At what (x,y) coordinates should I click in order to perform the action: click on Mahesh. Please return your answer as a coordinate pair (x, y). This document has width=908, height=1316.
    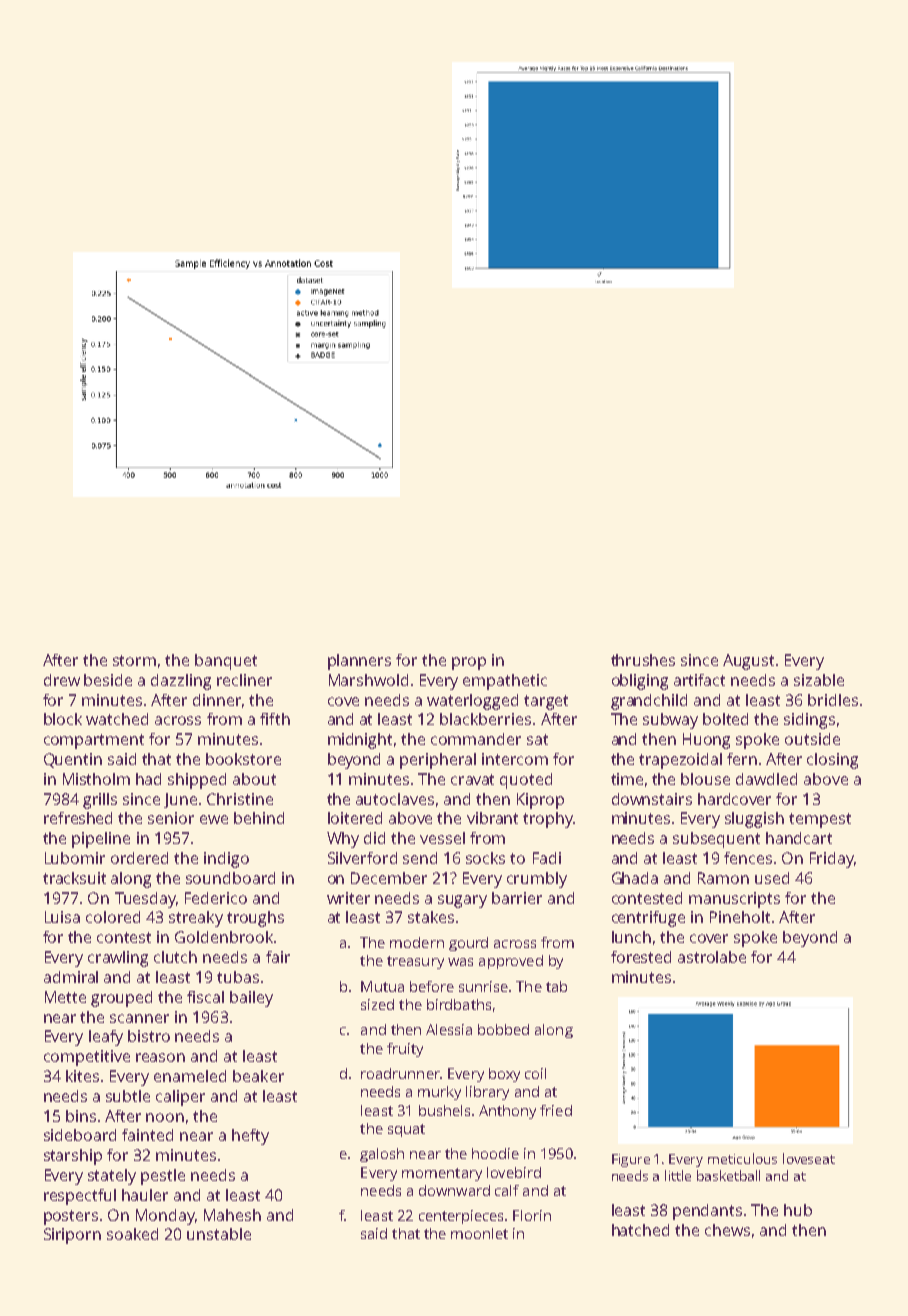
    Looking at the image, I should click on (232, 1215).
